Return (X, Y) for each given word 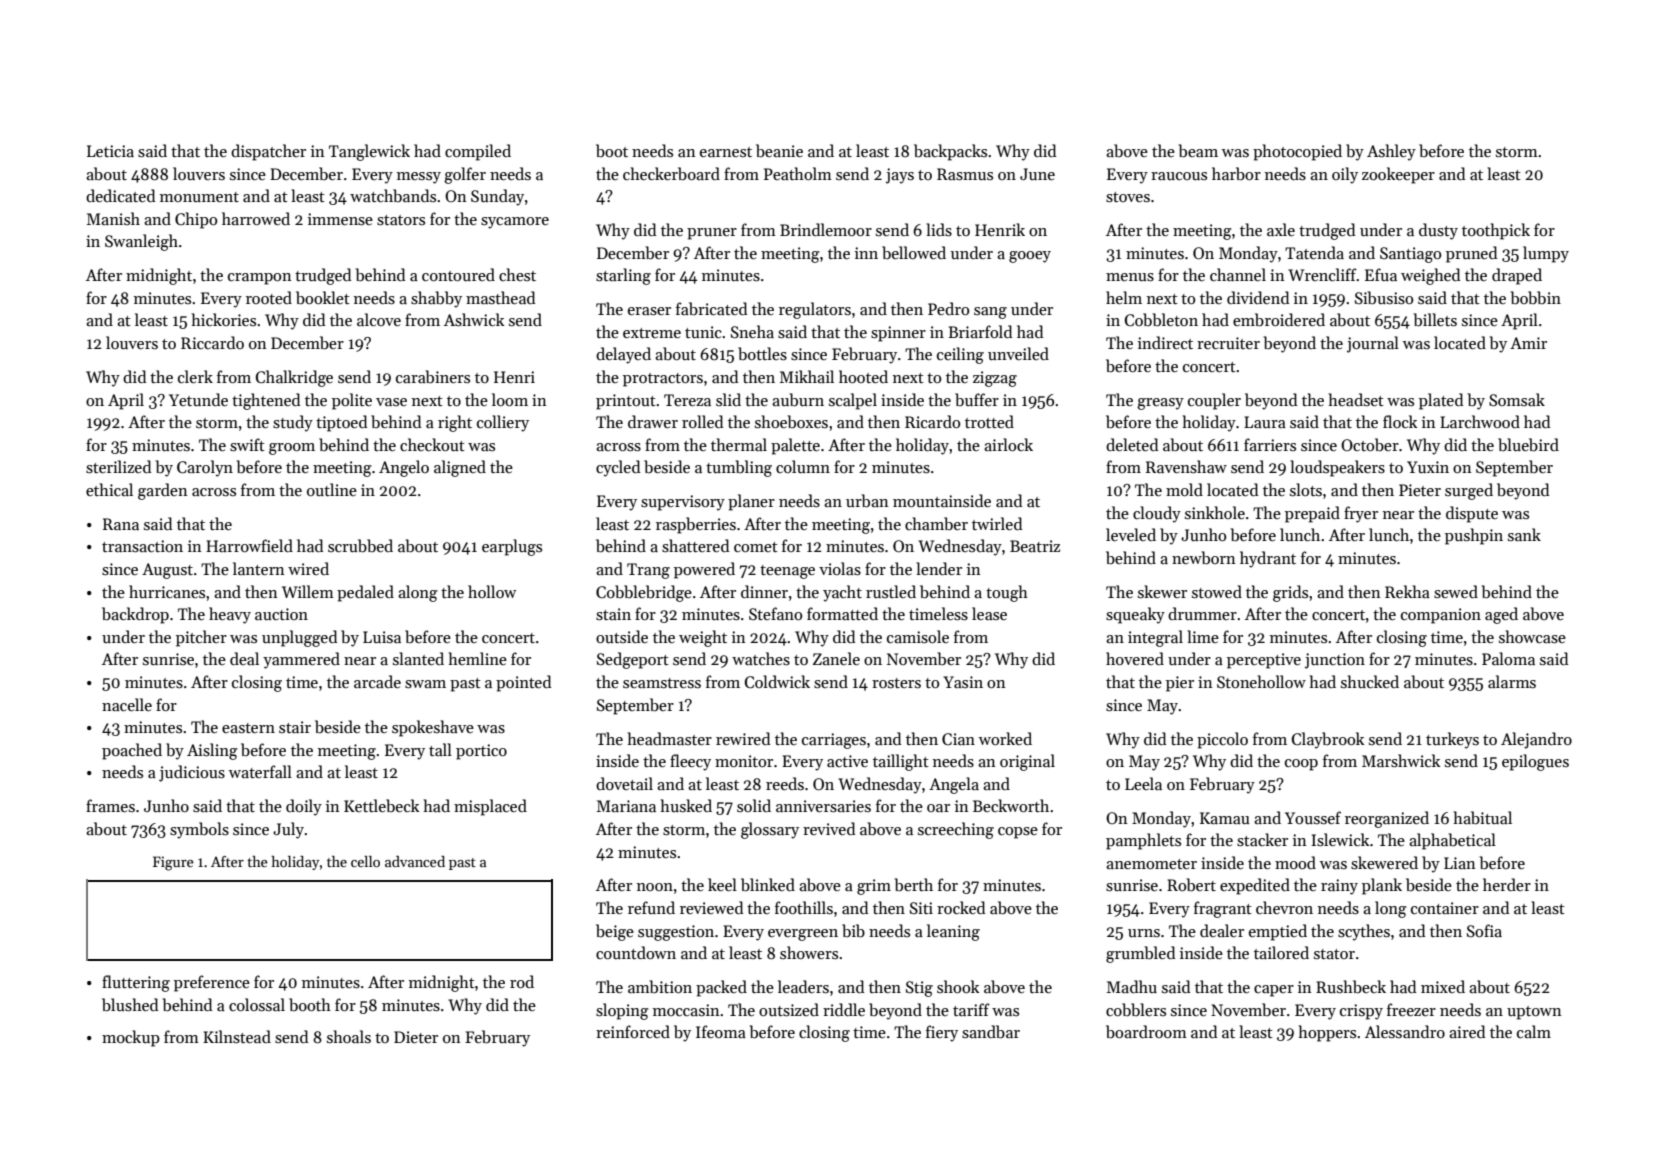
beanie (779, 151)
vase (391, 402)
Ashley (1391, 152)
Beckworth (1011, 805)
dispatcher (268, 152)
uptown (1534, 1013)
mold (1184, 489)
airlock (1008, 444)
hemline (477, 658)
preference (212, 983)
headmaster (669, 738)
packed (721, 988)
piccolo (1222, 740)
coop (1301, 765)
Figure (173, 863)
